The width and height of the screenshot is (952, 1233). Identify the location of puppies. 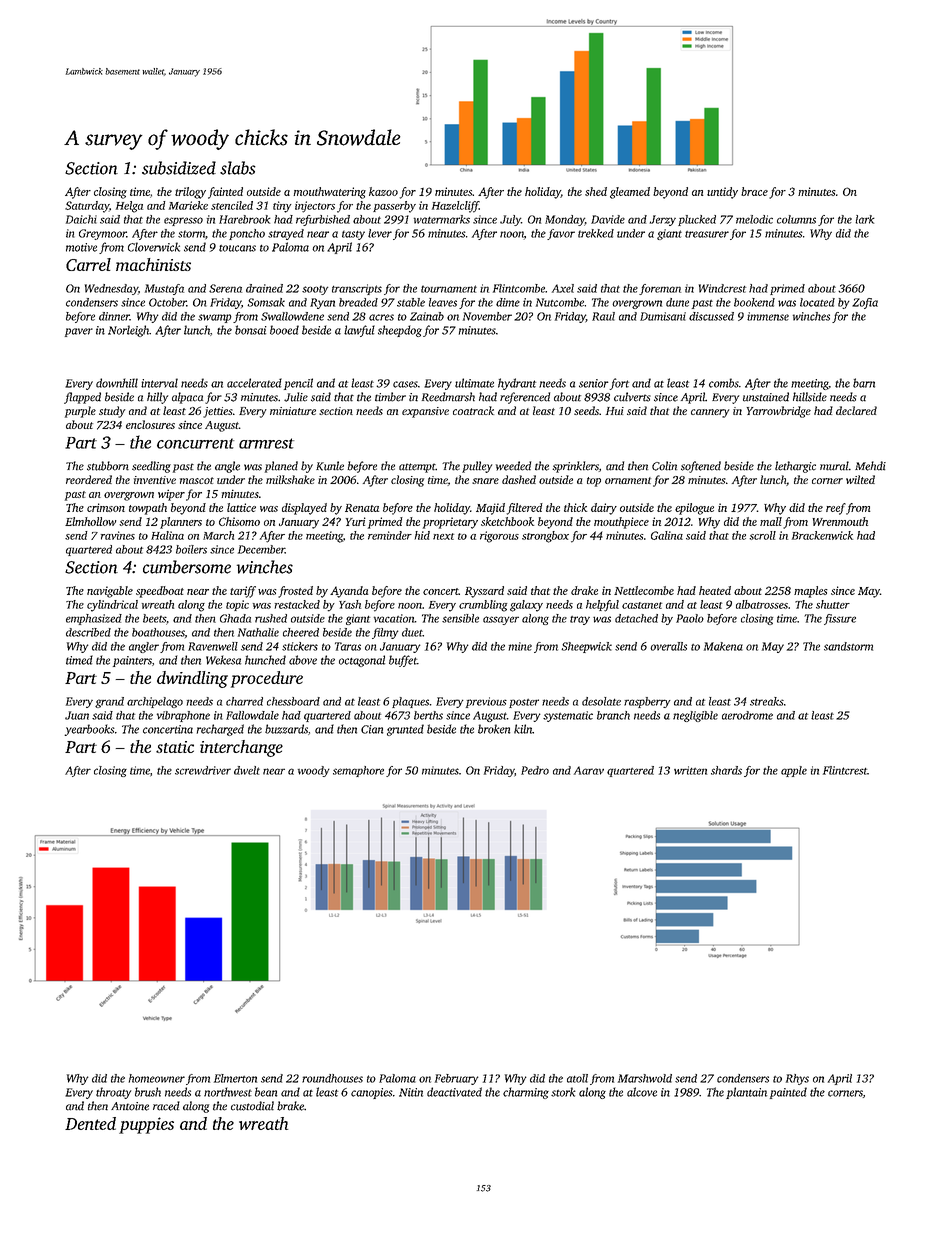
(146, 1125).
